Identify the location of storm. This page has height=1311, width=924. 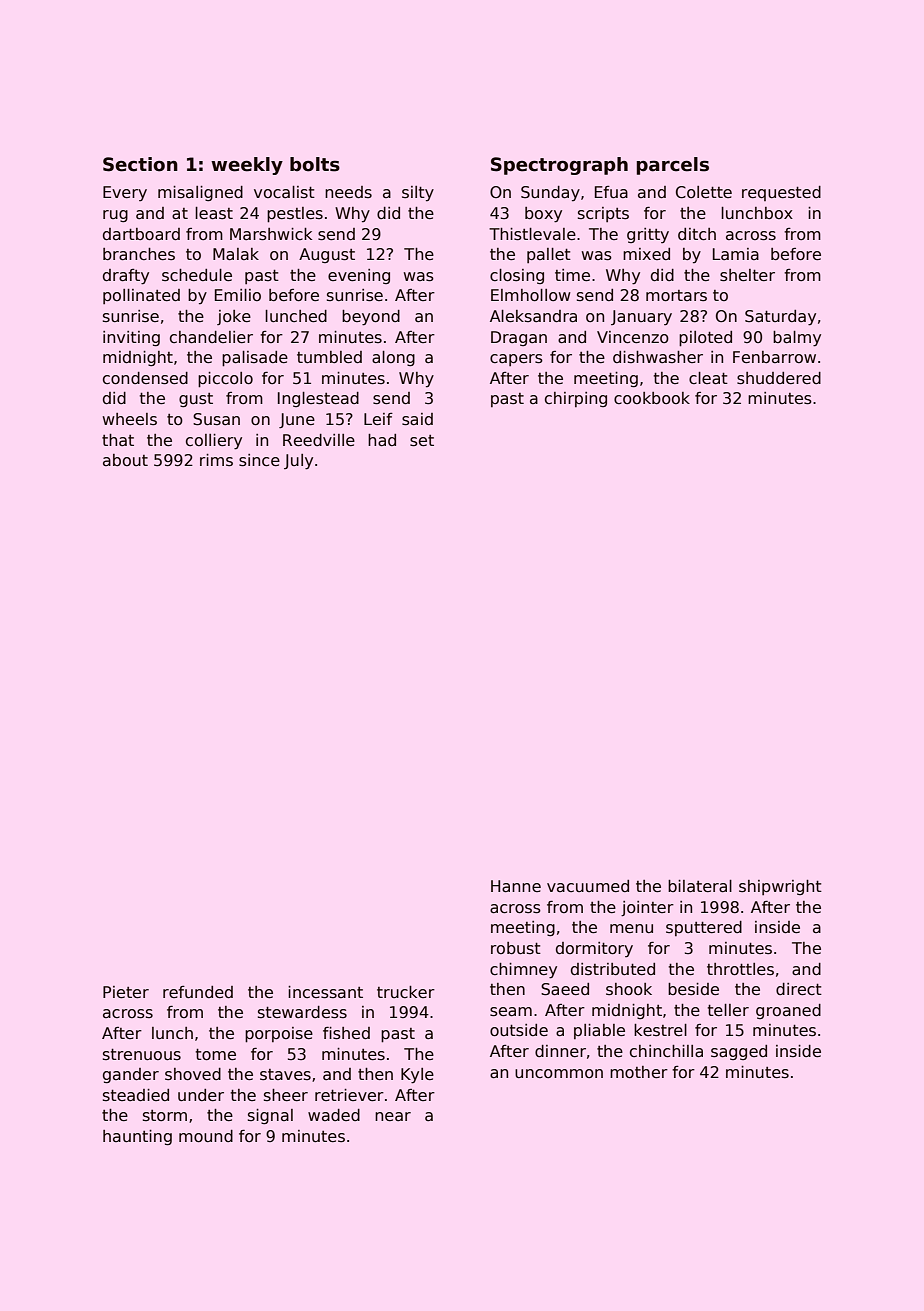
(165, 1115).
